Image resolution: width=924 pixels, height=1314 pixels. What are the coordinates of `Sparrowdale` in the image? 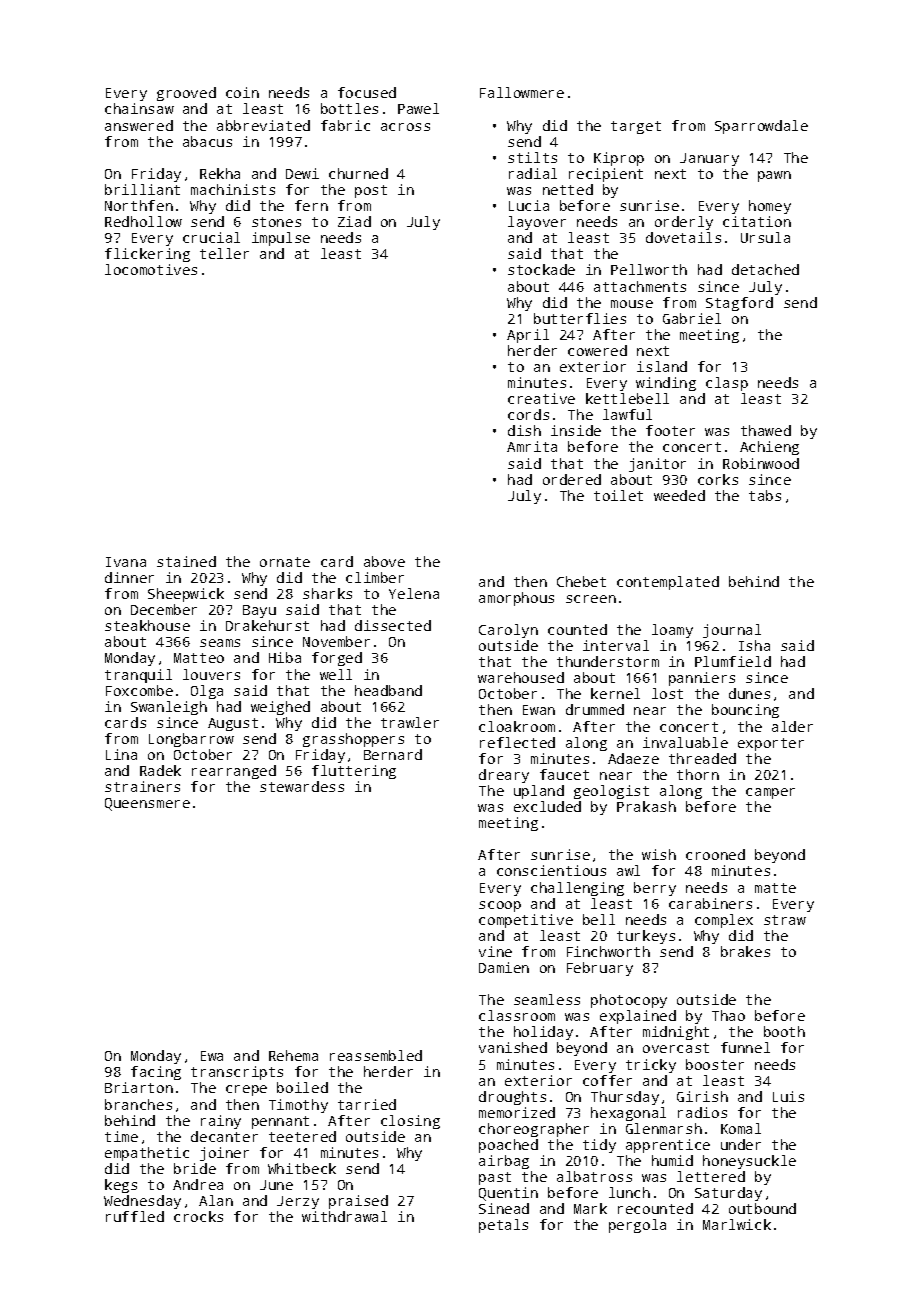 It's located at (761, 127).
